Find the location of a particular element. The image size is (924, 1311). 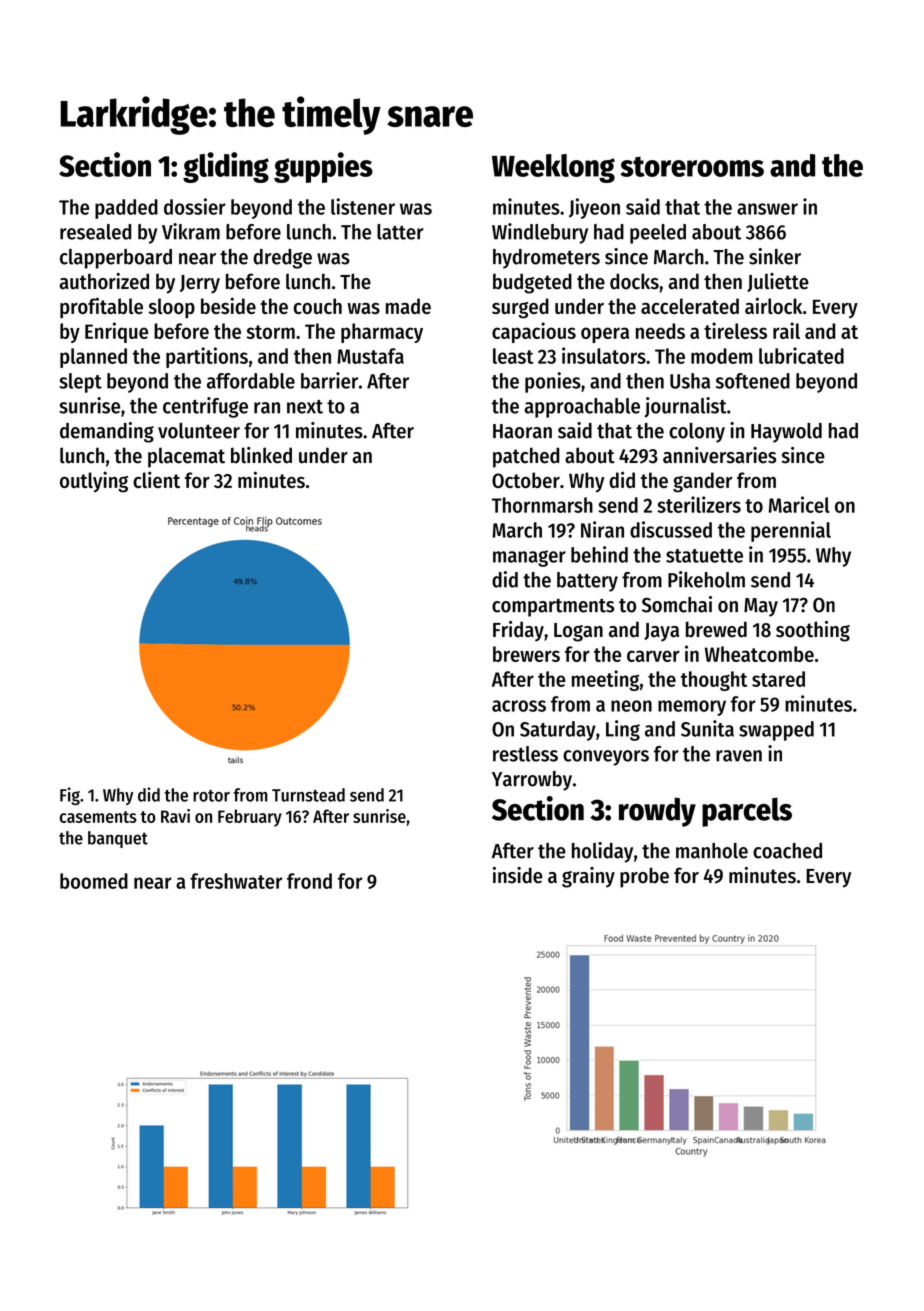

resealed is located at coordinates (95, 232).
